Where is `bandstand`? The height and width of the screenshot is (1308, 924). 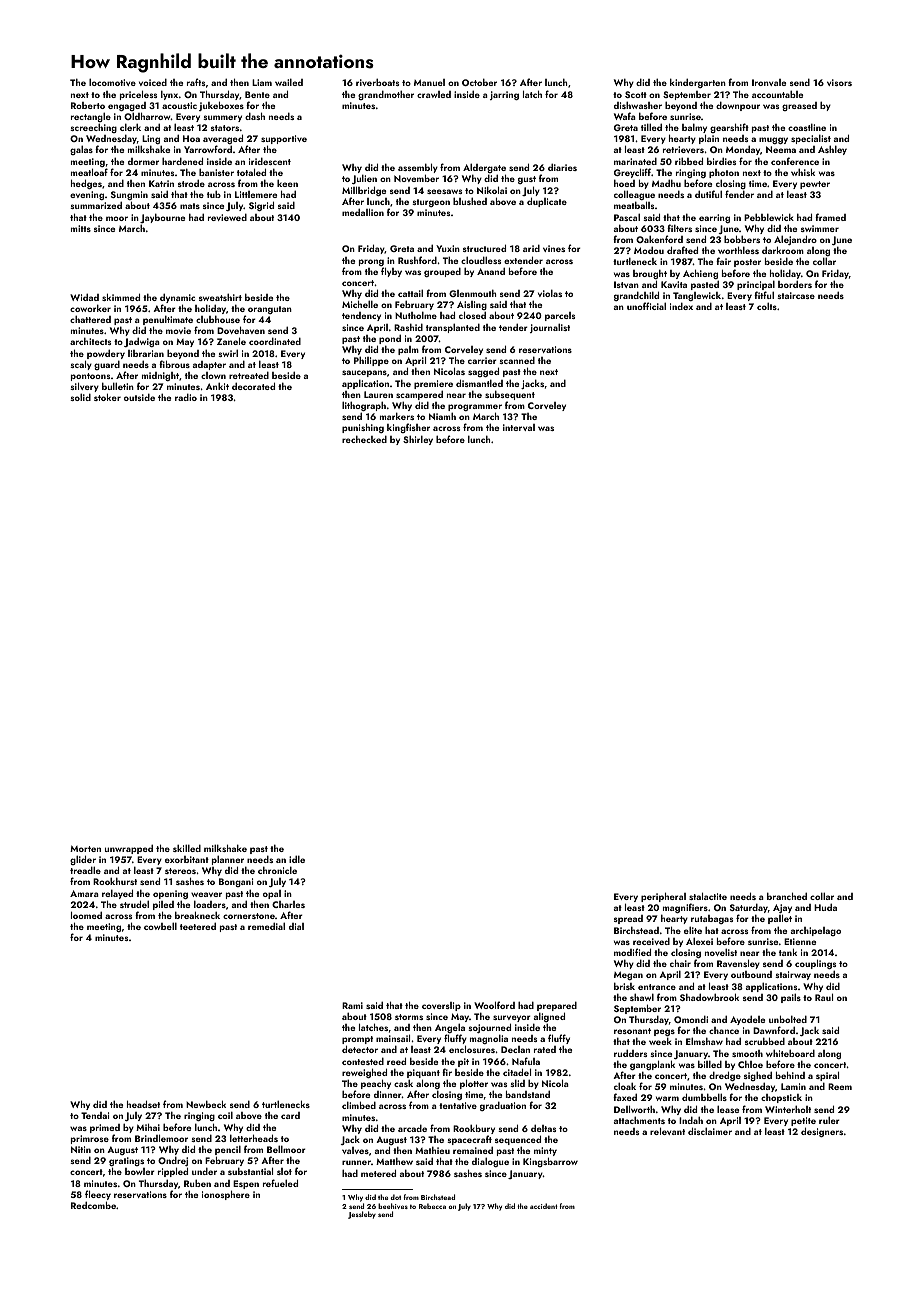
bandstand is located at coordinates (528, 1094).
